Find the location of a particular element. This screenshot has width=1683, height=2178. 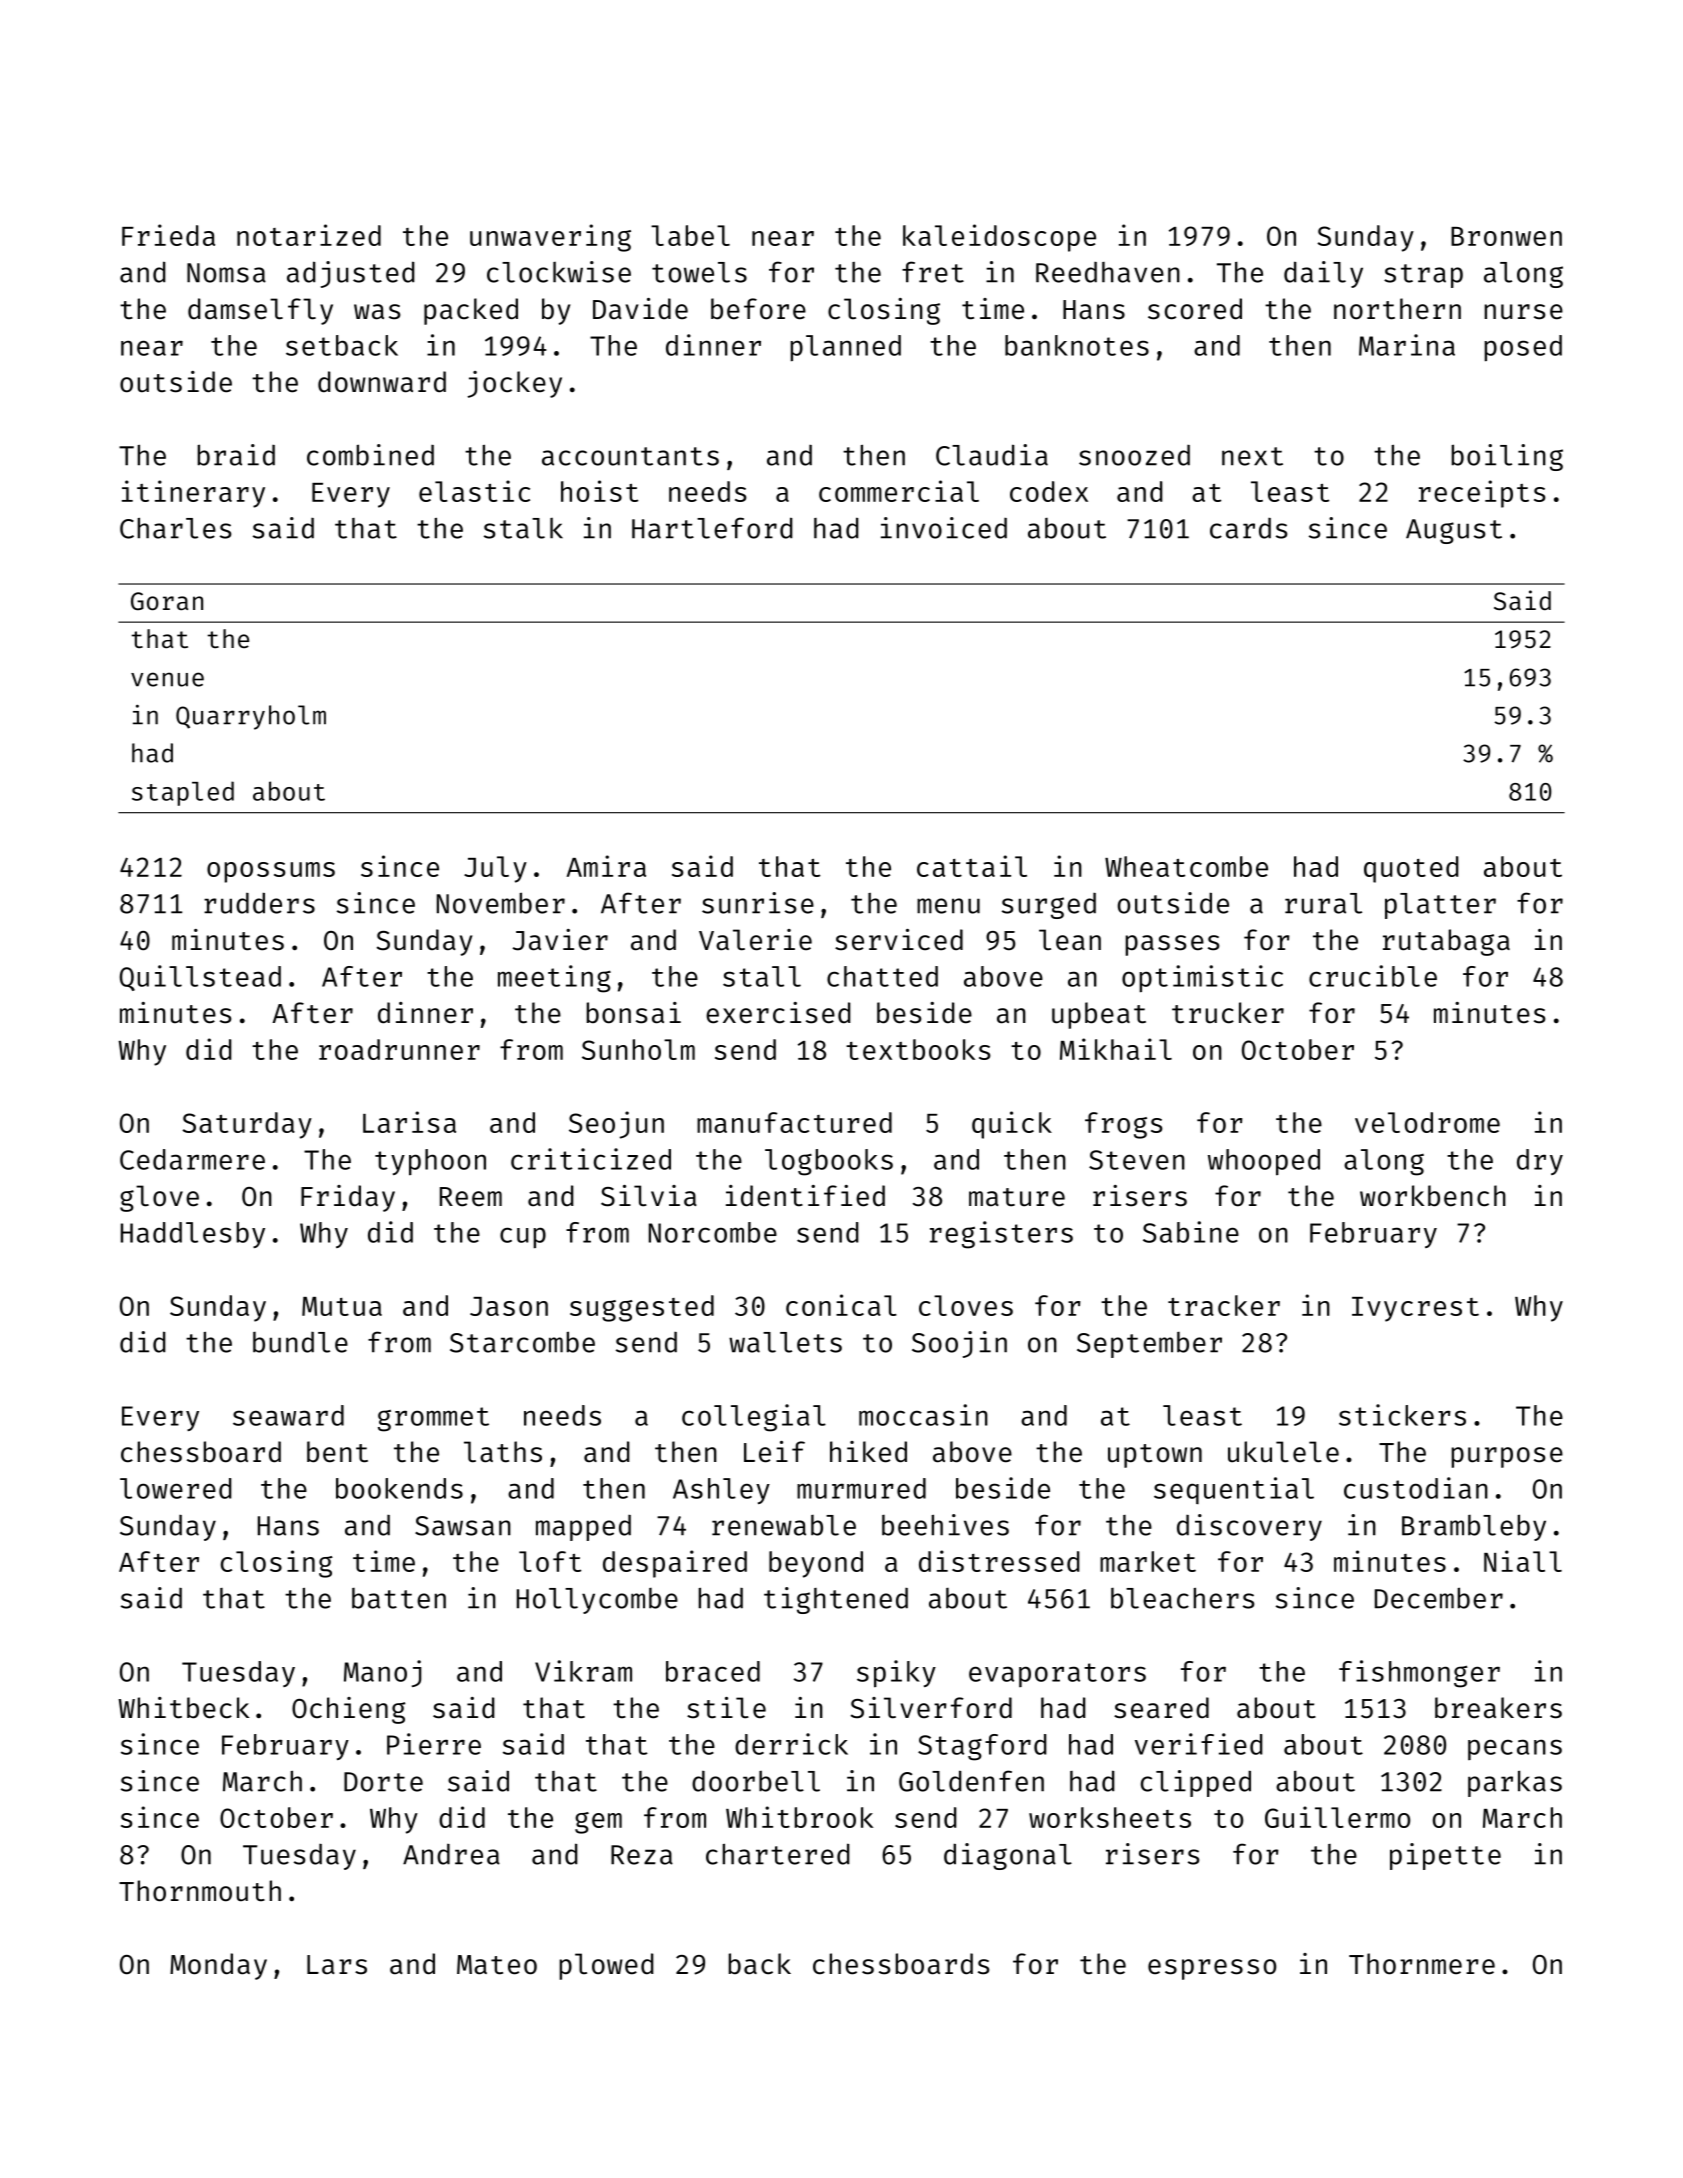

planned is located at coordinates (845, 348).
